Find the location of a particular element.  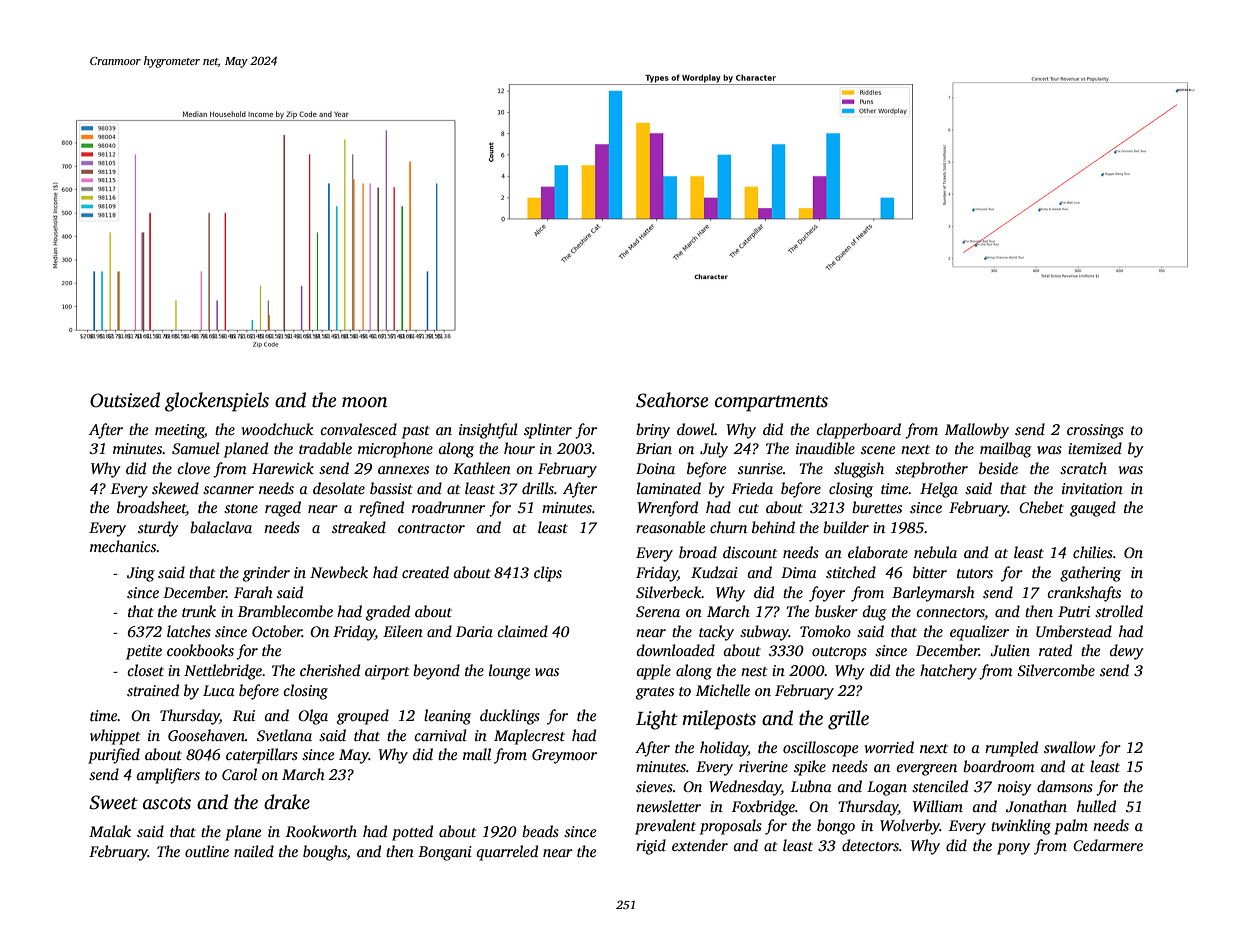

Samuel is located at coordinates (196, 448).
